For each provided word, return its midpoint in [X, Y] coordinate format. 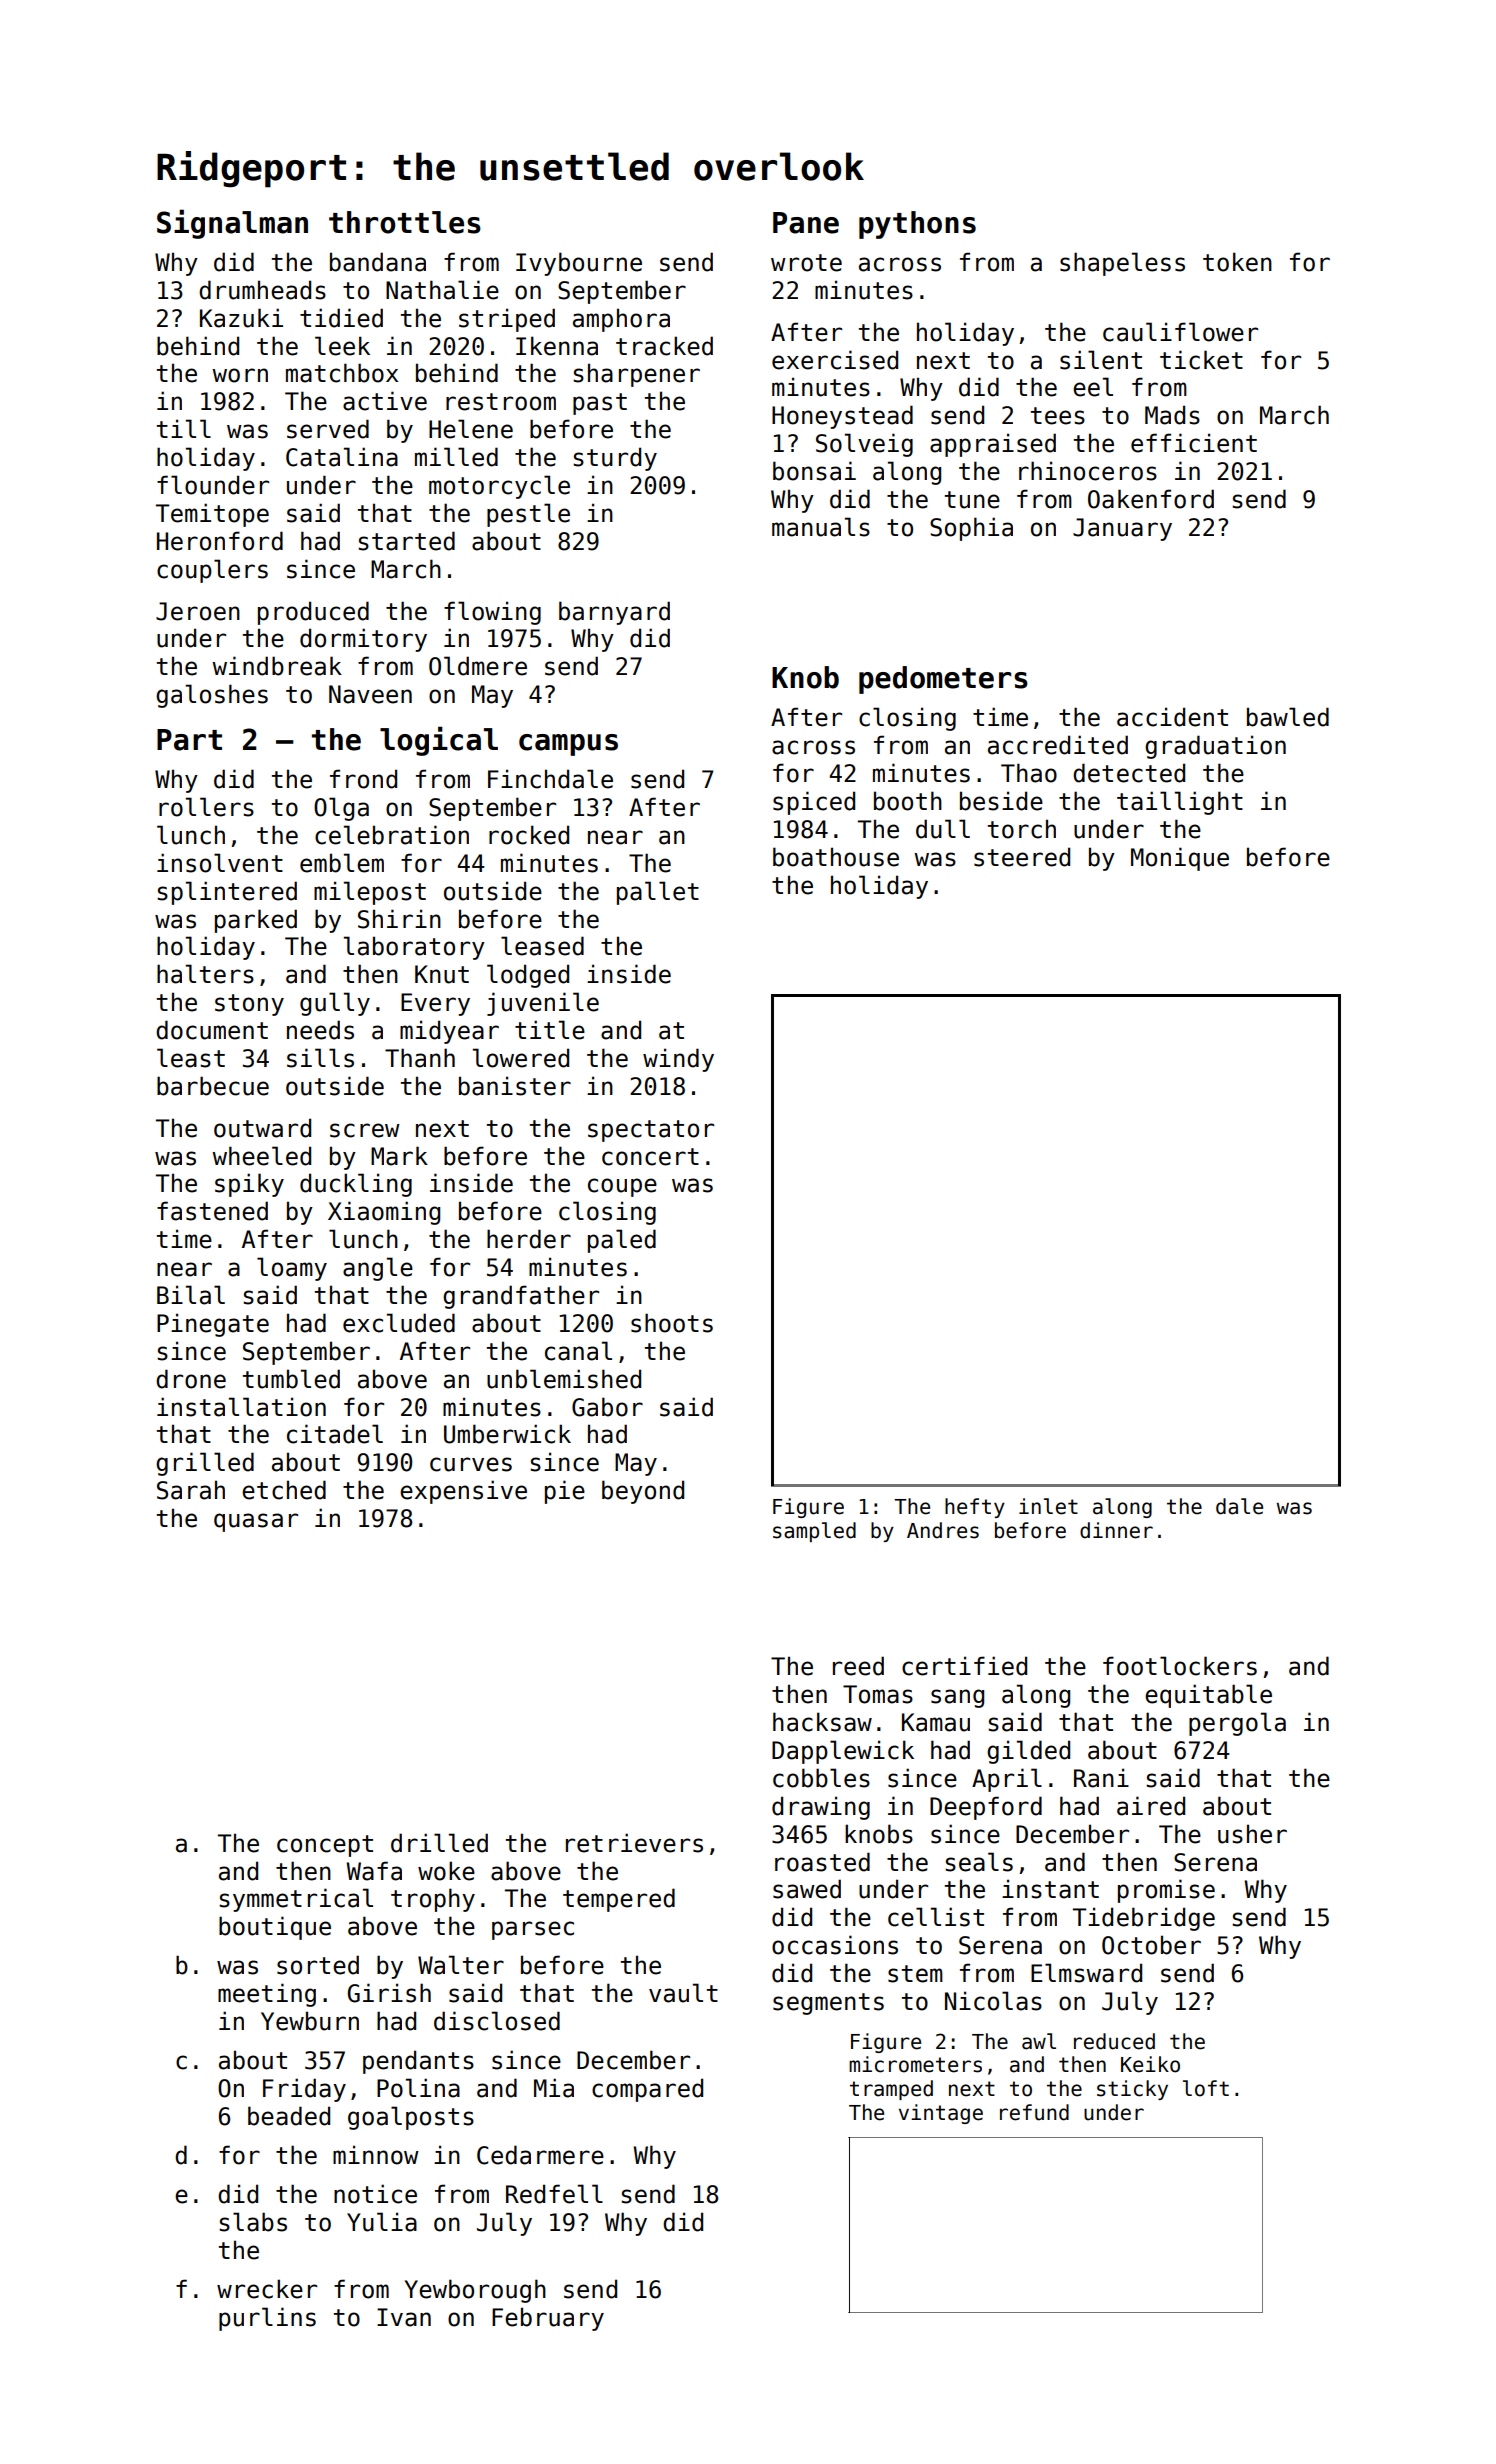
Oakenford [1151, 499]
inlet [1048, 1506]
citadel [335, 1434]
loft [1206, 2088]
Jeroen [198, 611]
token [1237, 262]
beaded [289, 2116]
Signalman [232, 224]
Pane [806, 223]
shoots [672, 1323]
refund [1034, 2112]
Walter [461, 1965]
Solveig [864, 445]
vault [683, 1993]
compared [647, 2090]
